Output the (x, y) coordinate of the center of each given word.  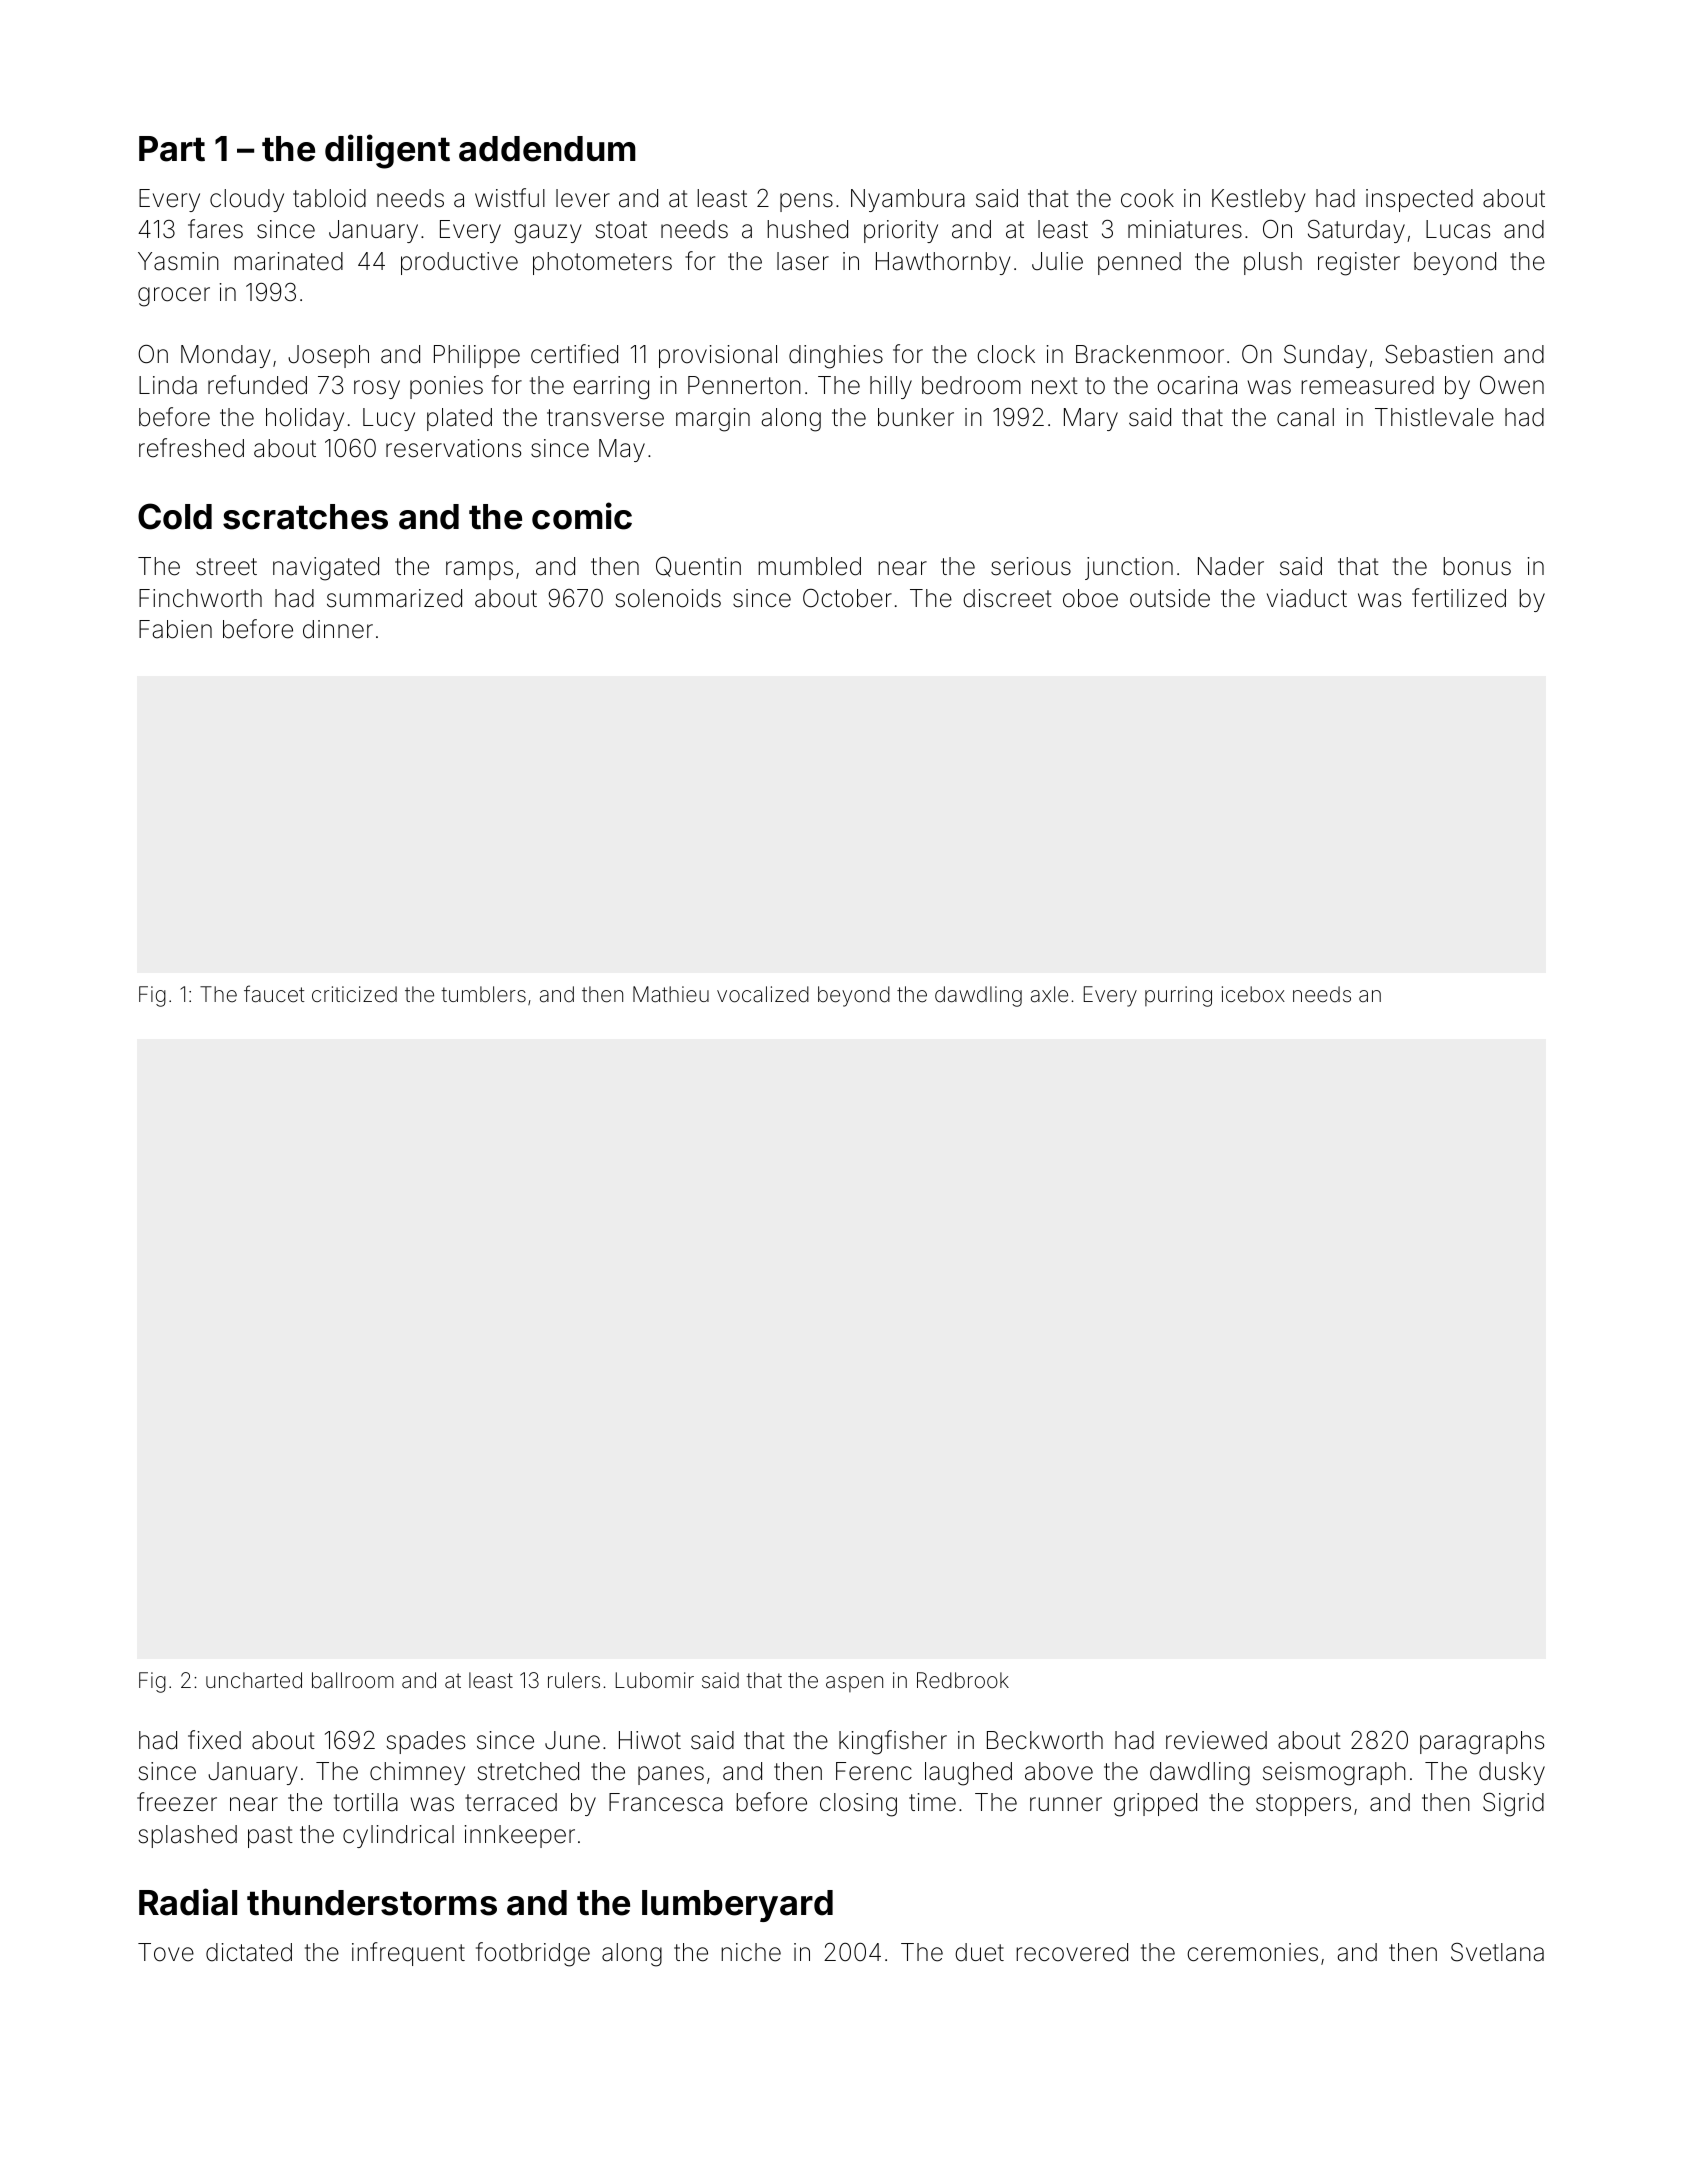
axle (1049, 994)
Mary (1091, 419)
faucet (274, 994)
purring (1178, 996)
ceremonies (1252, 1952)
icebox (1253, 994)
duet (979, 1952)
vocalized (763, 994)
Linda (168, 385)
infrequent (408, 1954)
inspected (1419, 200)
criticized (354, 994)
